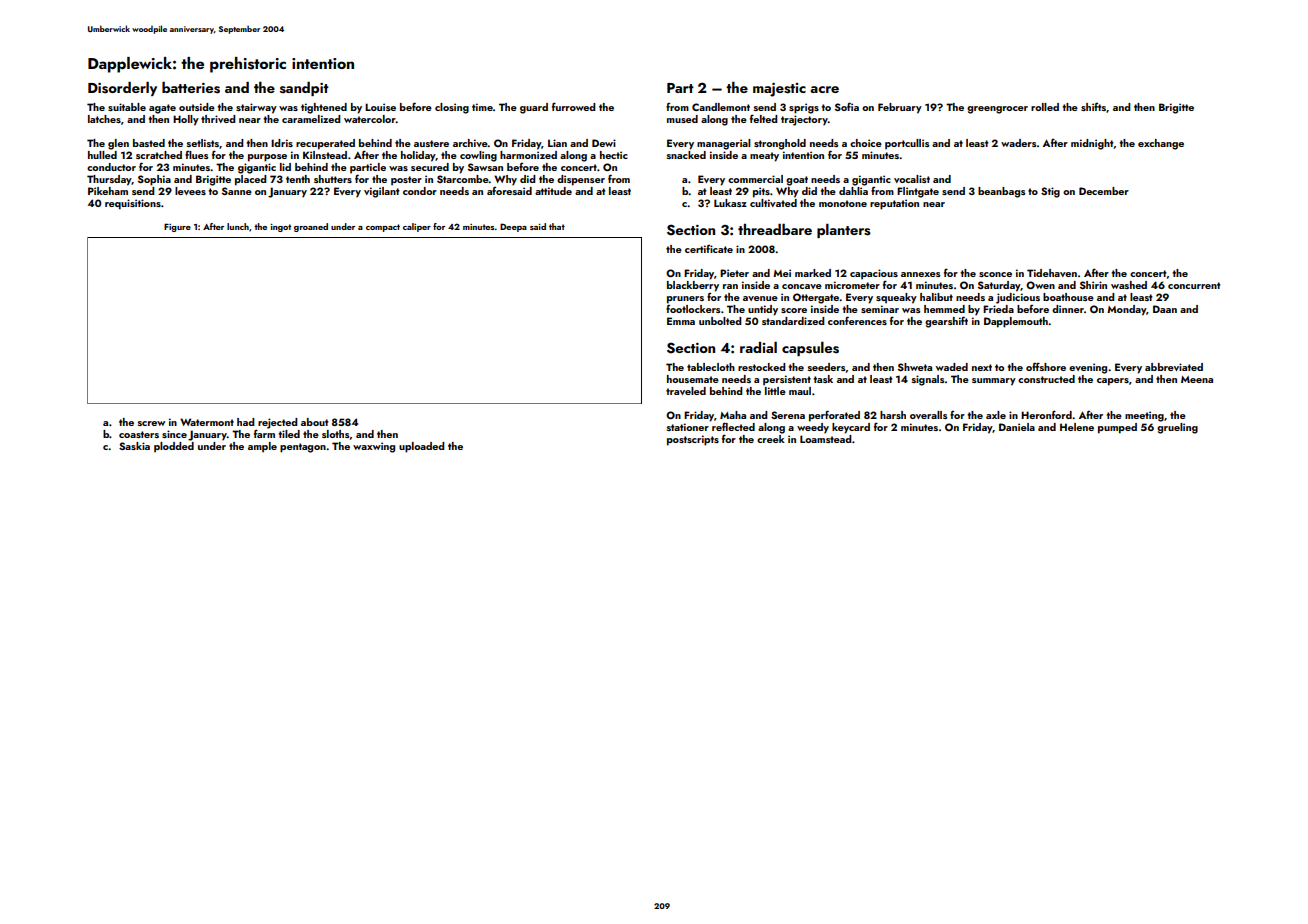  What do you see at coordinates (928, 380) in the image?
I see `signals` at bounding box center [928, 380].
